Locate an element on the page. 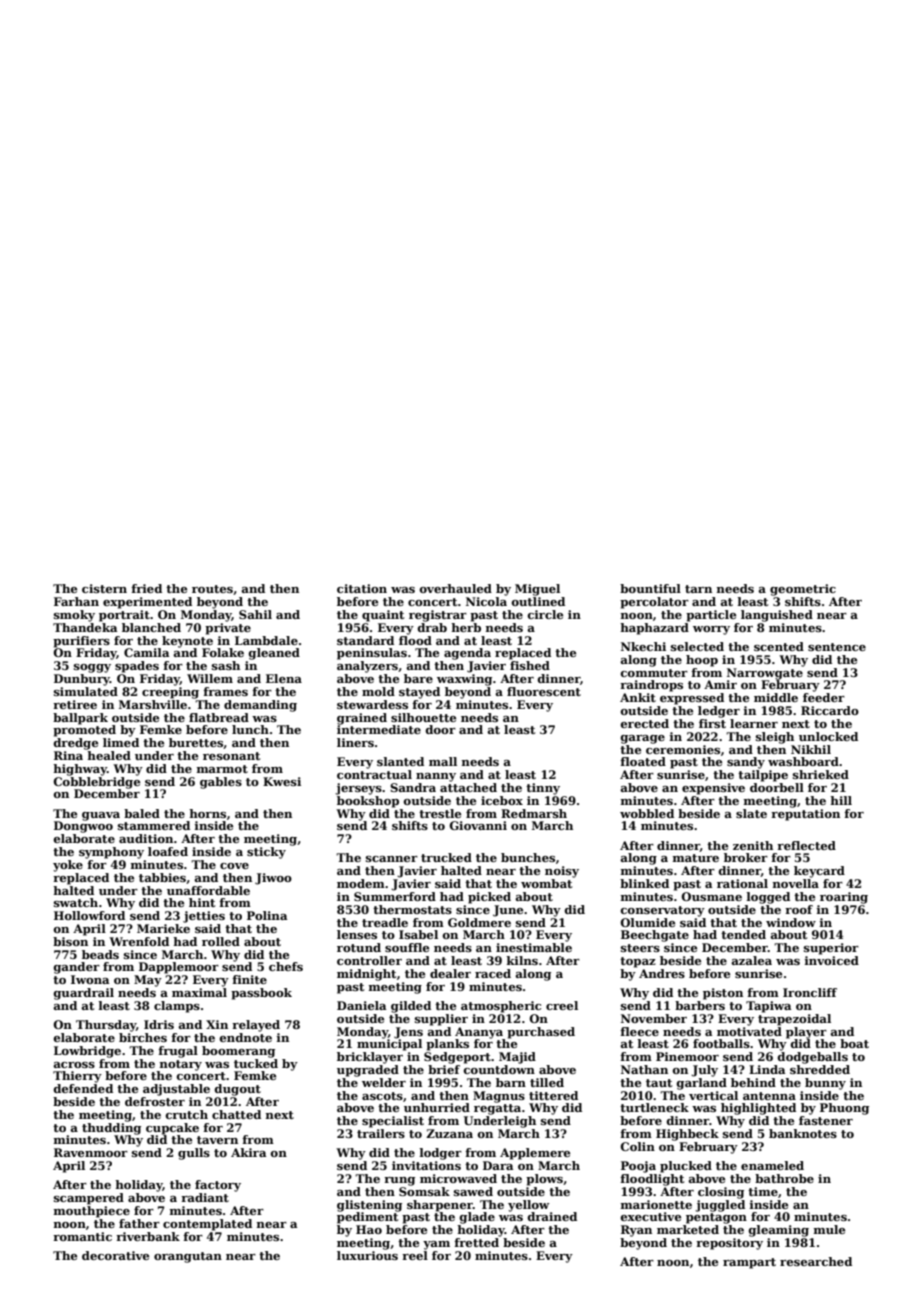 This document has width=924, height=1308. unhurried is located at coordinates (437, 1107).
